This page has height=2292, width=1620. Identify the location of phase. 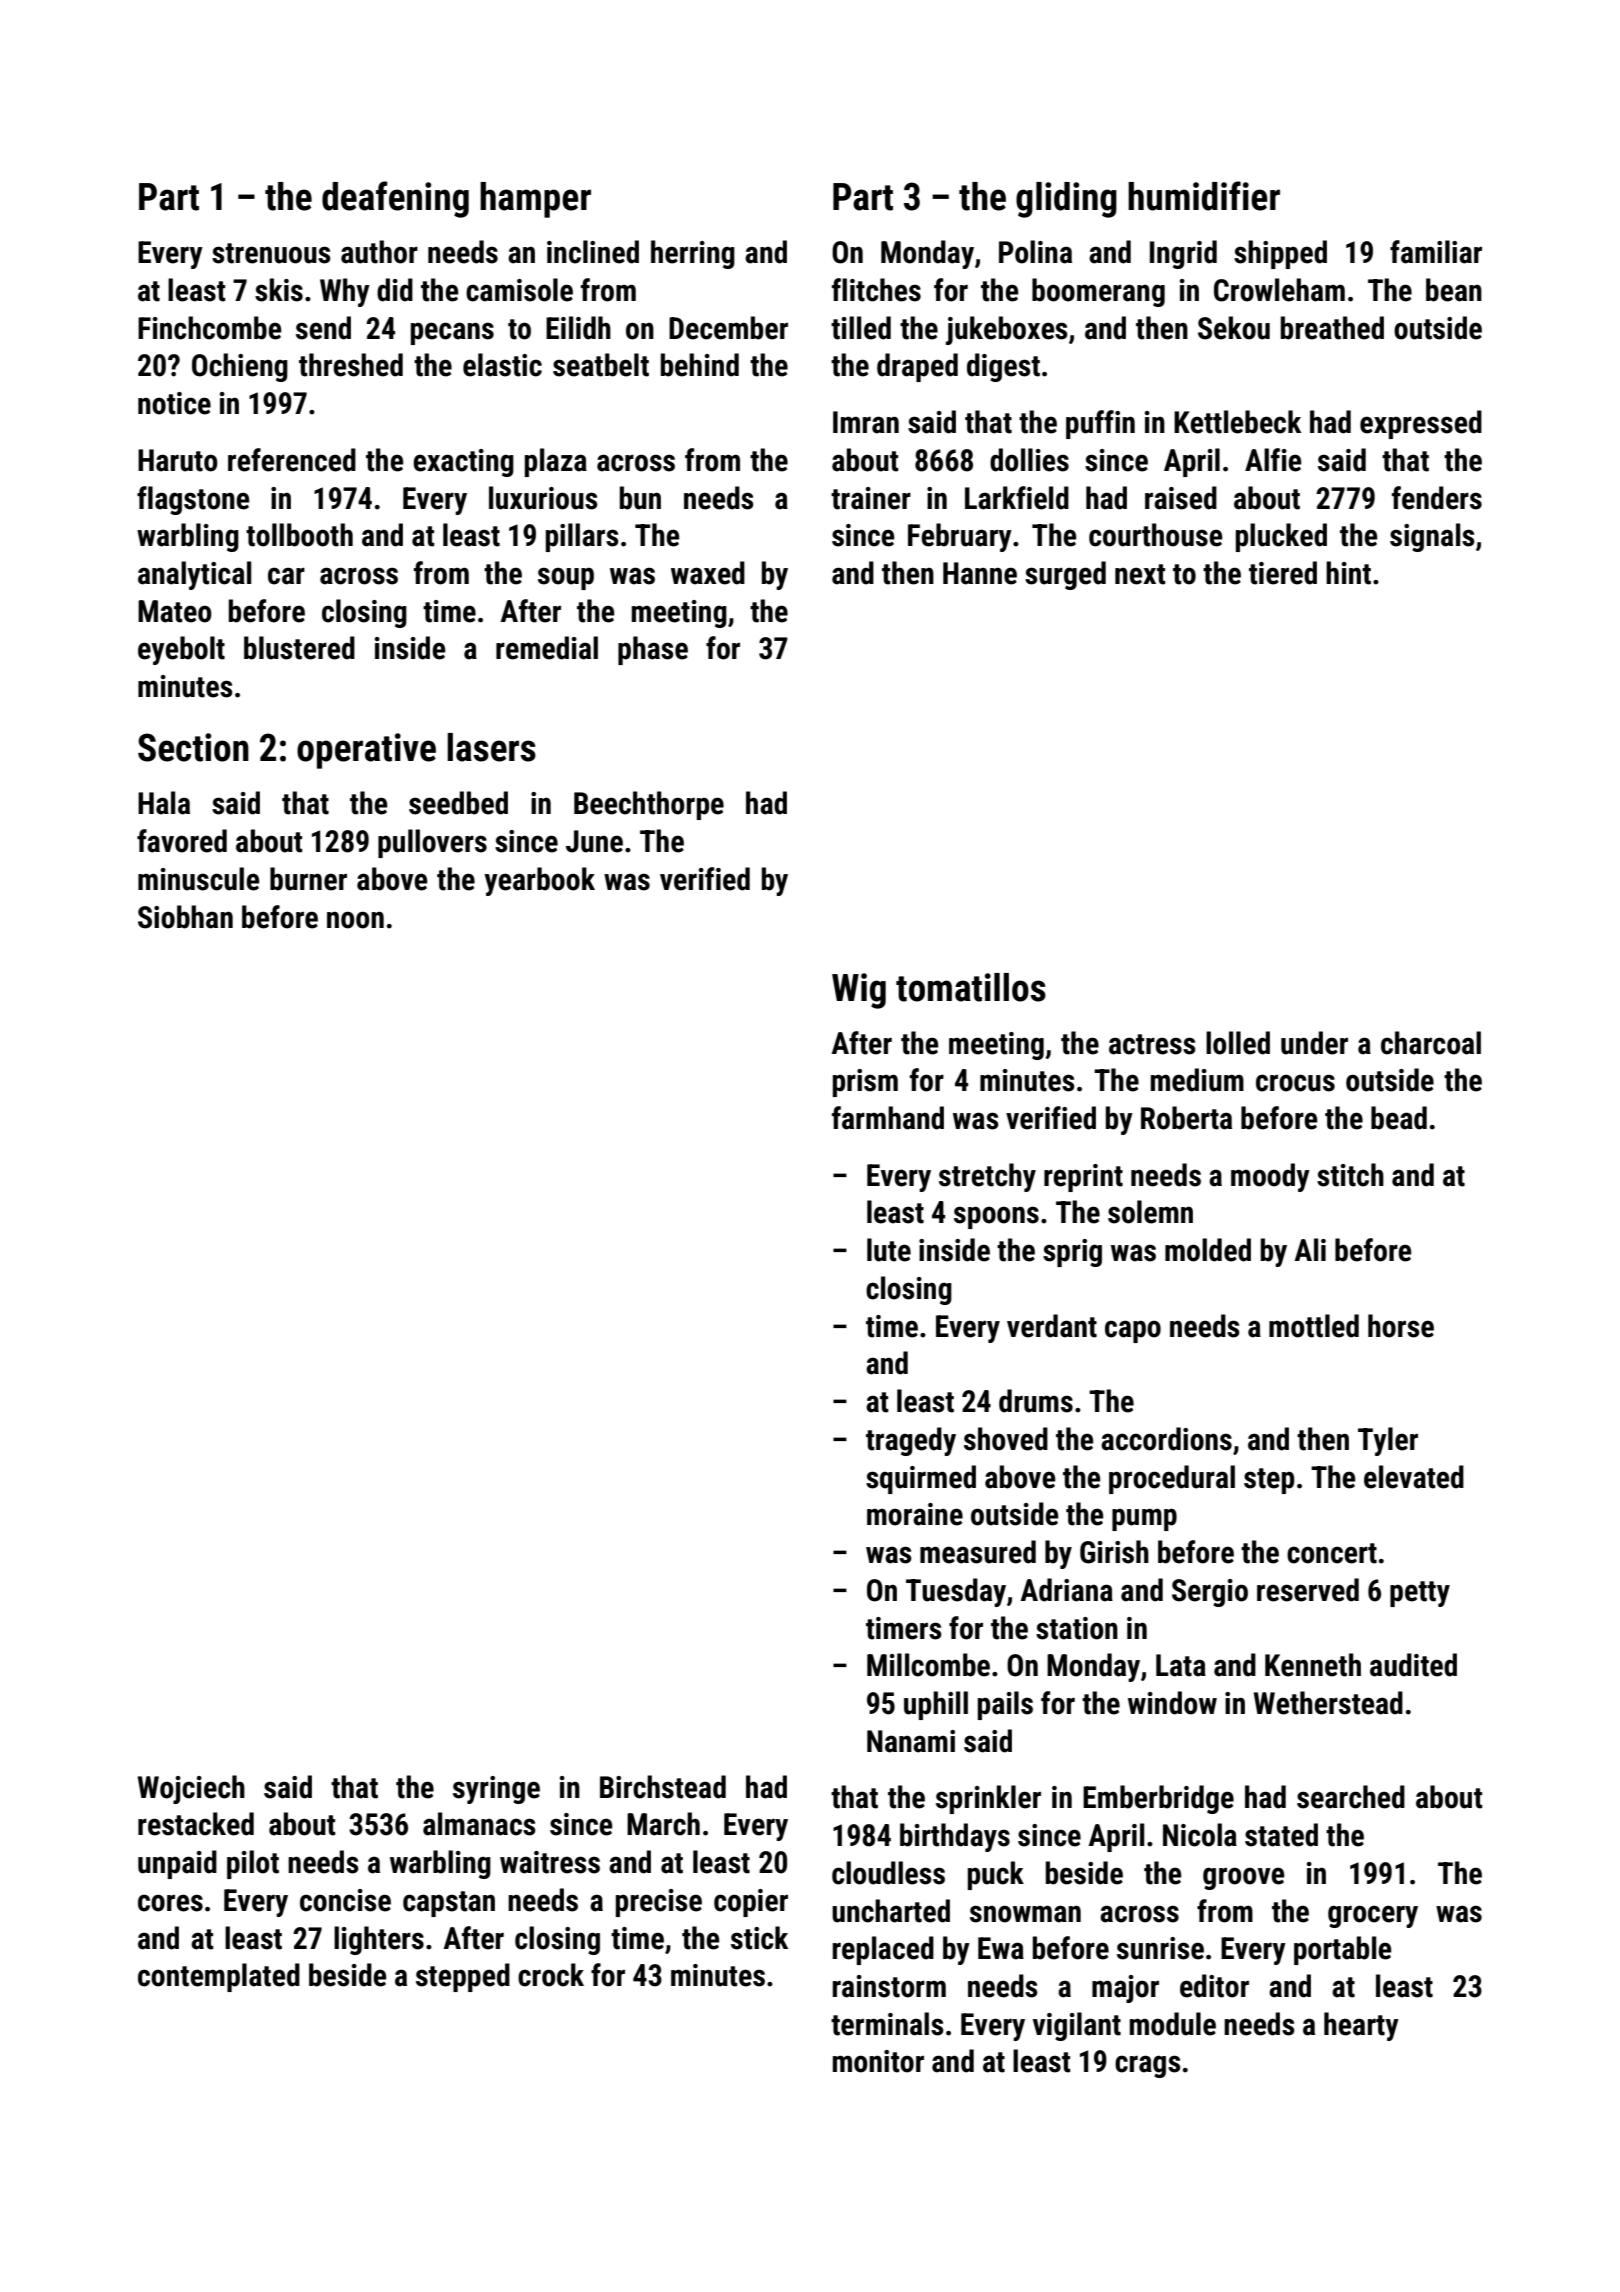
(653, 650).
